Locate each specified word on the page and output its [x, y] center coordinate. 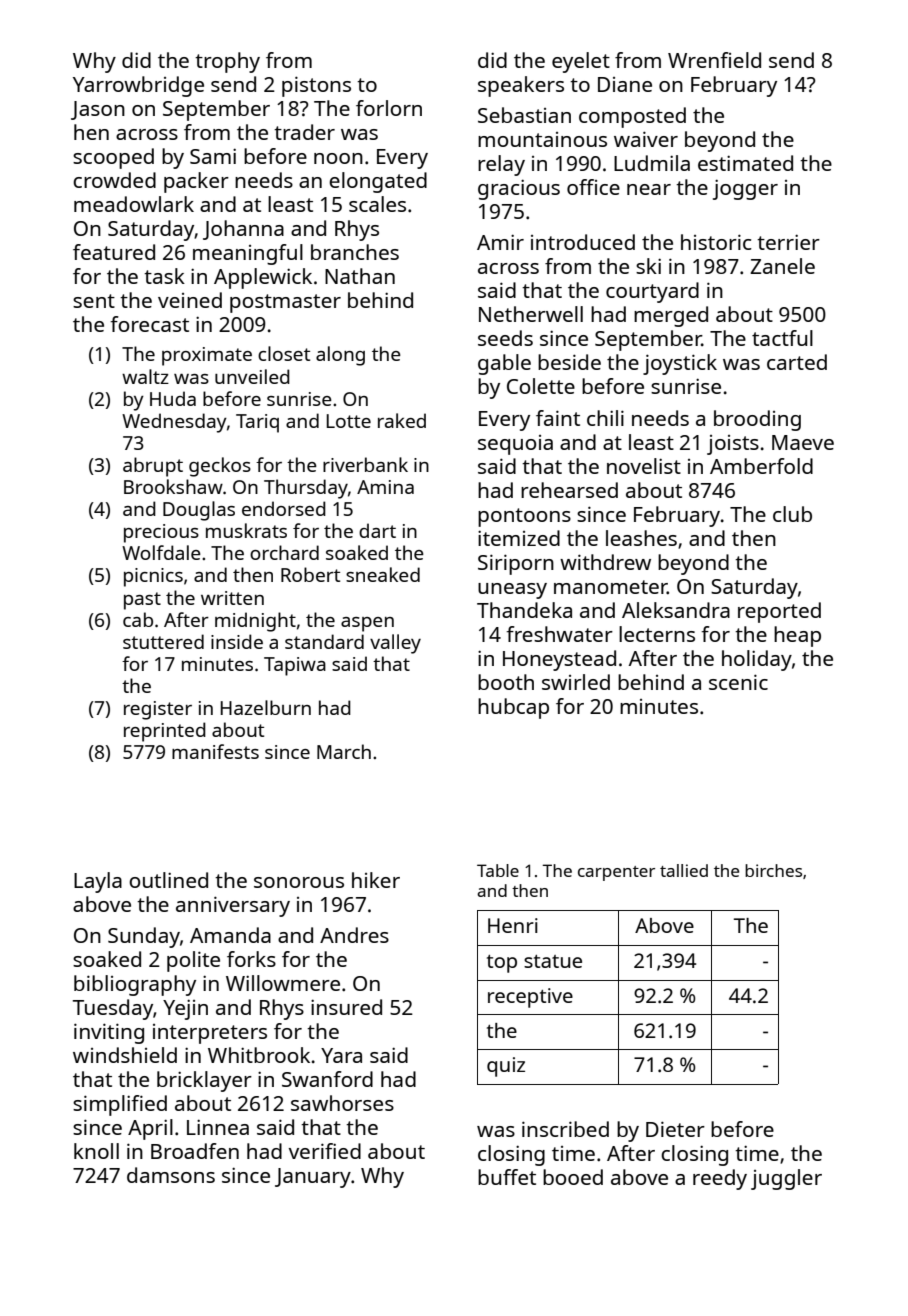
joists [733, 445]
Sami [213, 156]
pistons [316, 86]
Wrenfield [714, 60]
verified [325, 1151]
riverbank [365, 464]
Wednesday [174, 423]
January [313, 1178]
